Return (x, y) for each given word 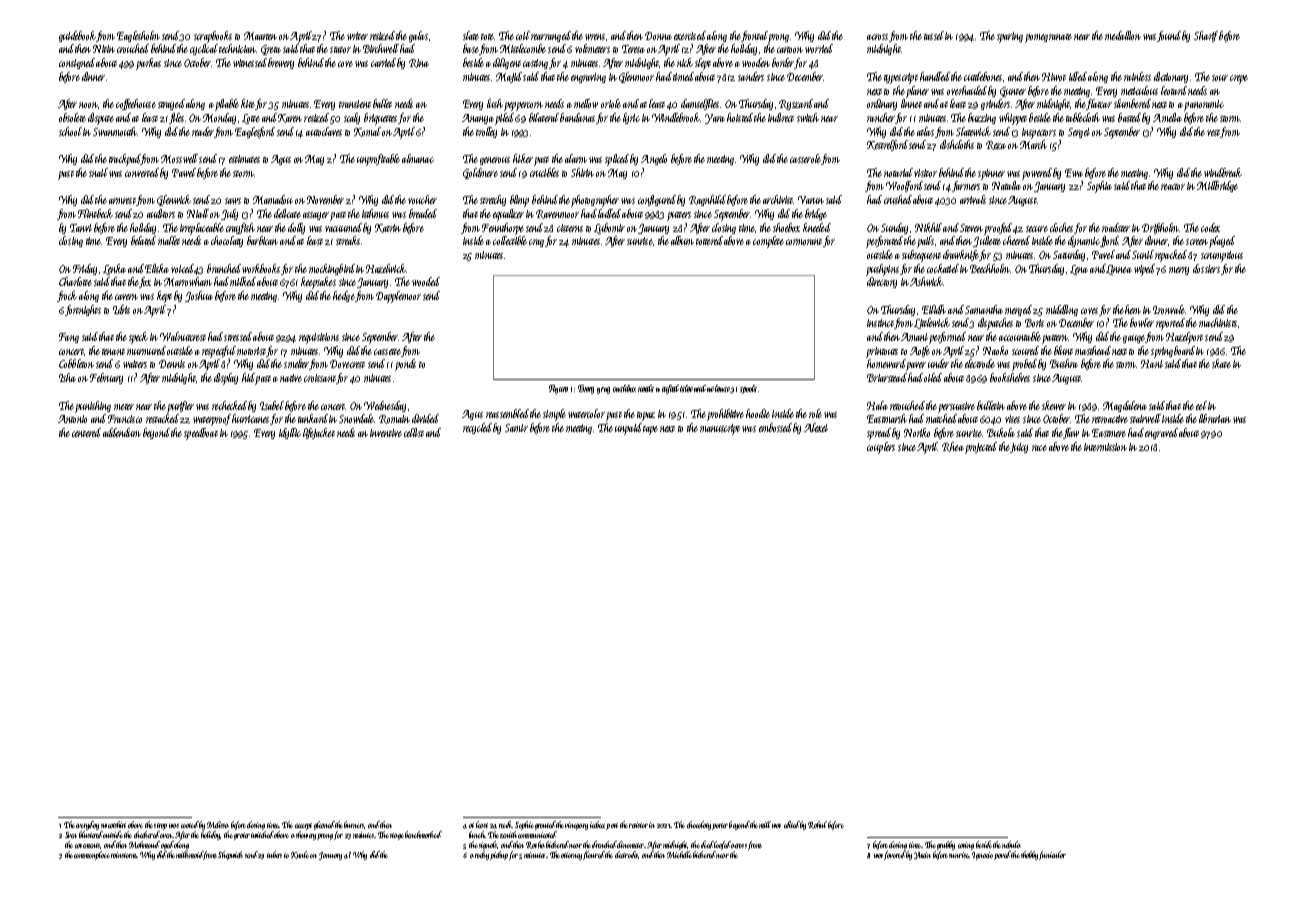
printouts (882, 352)
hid (248, 377)
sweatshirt (113, 824)
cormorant (804, 242)
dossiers (1206, 268)
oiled (933, 377)
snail (98, 172)
